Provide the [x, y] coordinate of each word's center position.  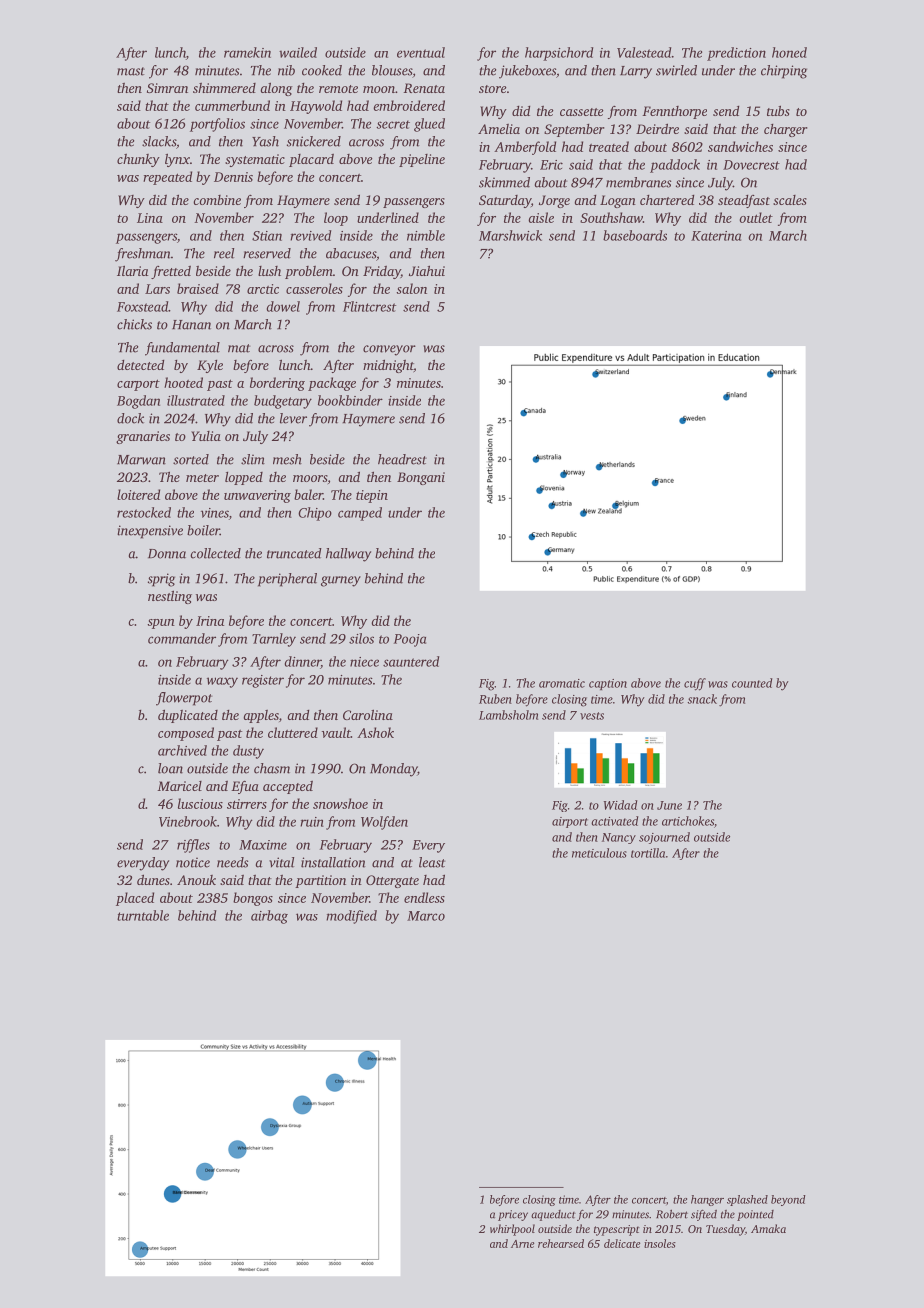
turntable [143, 915]
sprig [161, 580]
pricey [513, 1215]
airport [570, 822]
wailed [298, 52]
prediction [736, 54]
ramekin [247, 52]
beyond [788, 1200]
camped [360, 514]
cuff [695, 684]
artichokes [688, 821]
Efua [245, 787]
